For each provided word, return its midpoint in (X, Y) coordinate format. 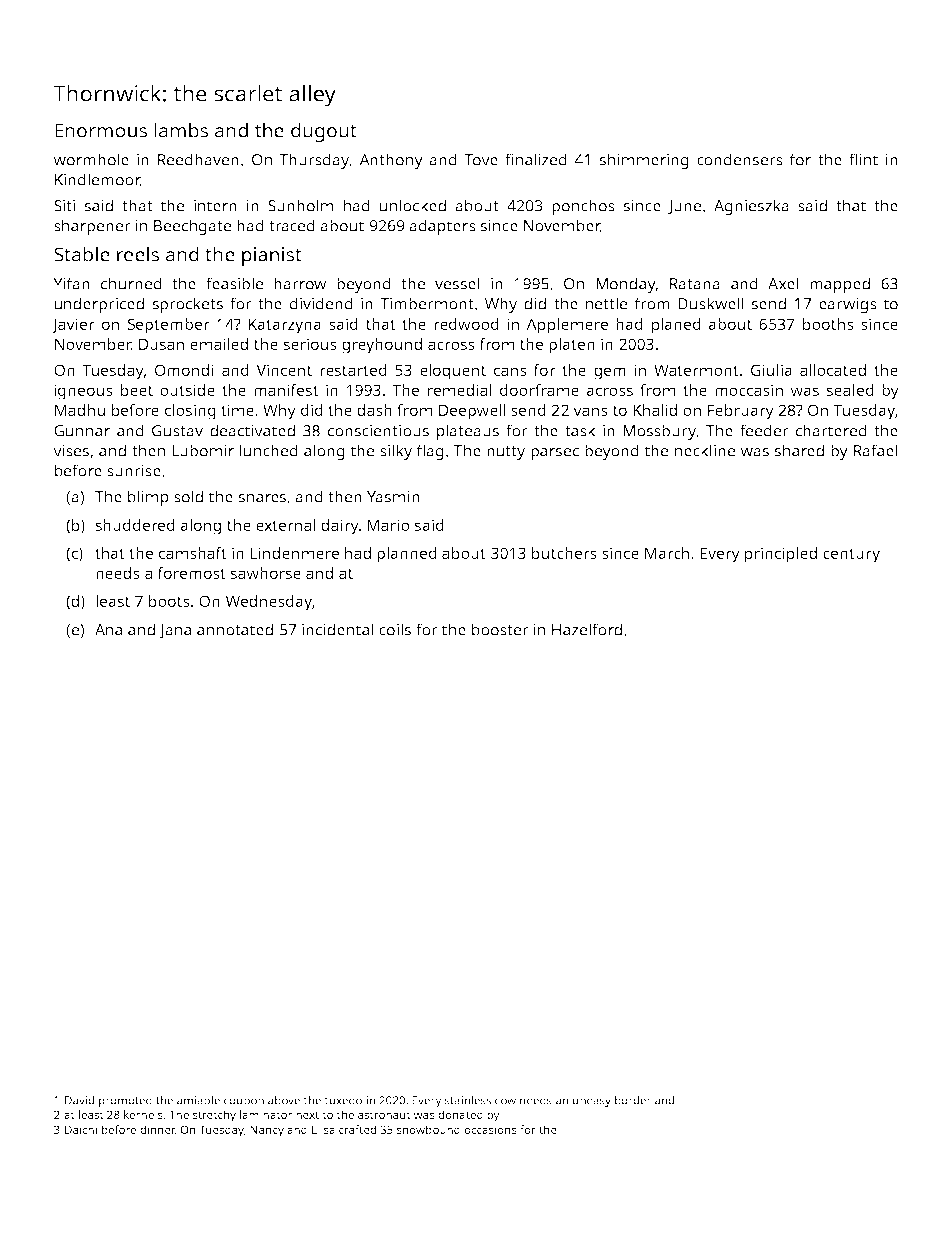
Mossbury (659, 432)
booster (500, 629)
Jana (175, 631)
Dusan (161, 344)
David (79, 1100)
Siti (64, 206)
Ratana (695, 284)
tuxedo (343, 1100)
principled (781, 555)
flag (430, 452)
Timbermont (427, 303)
